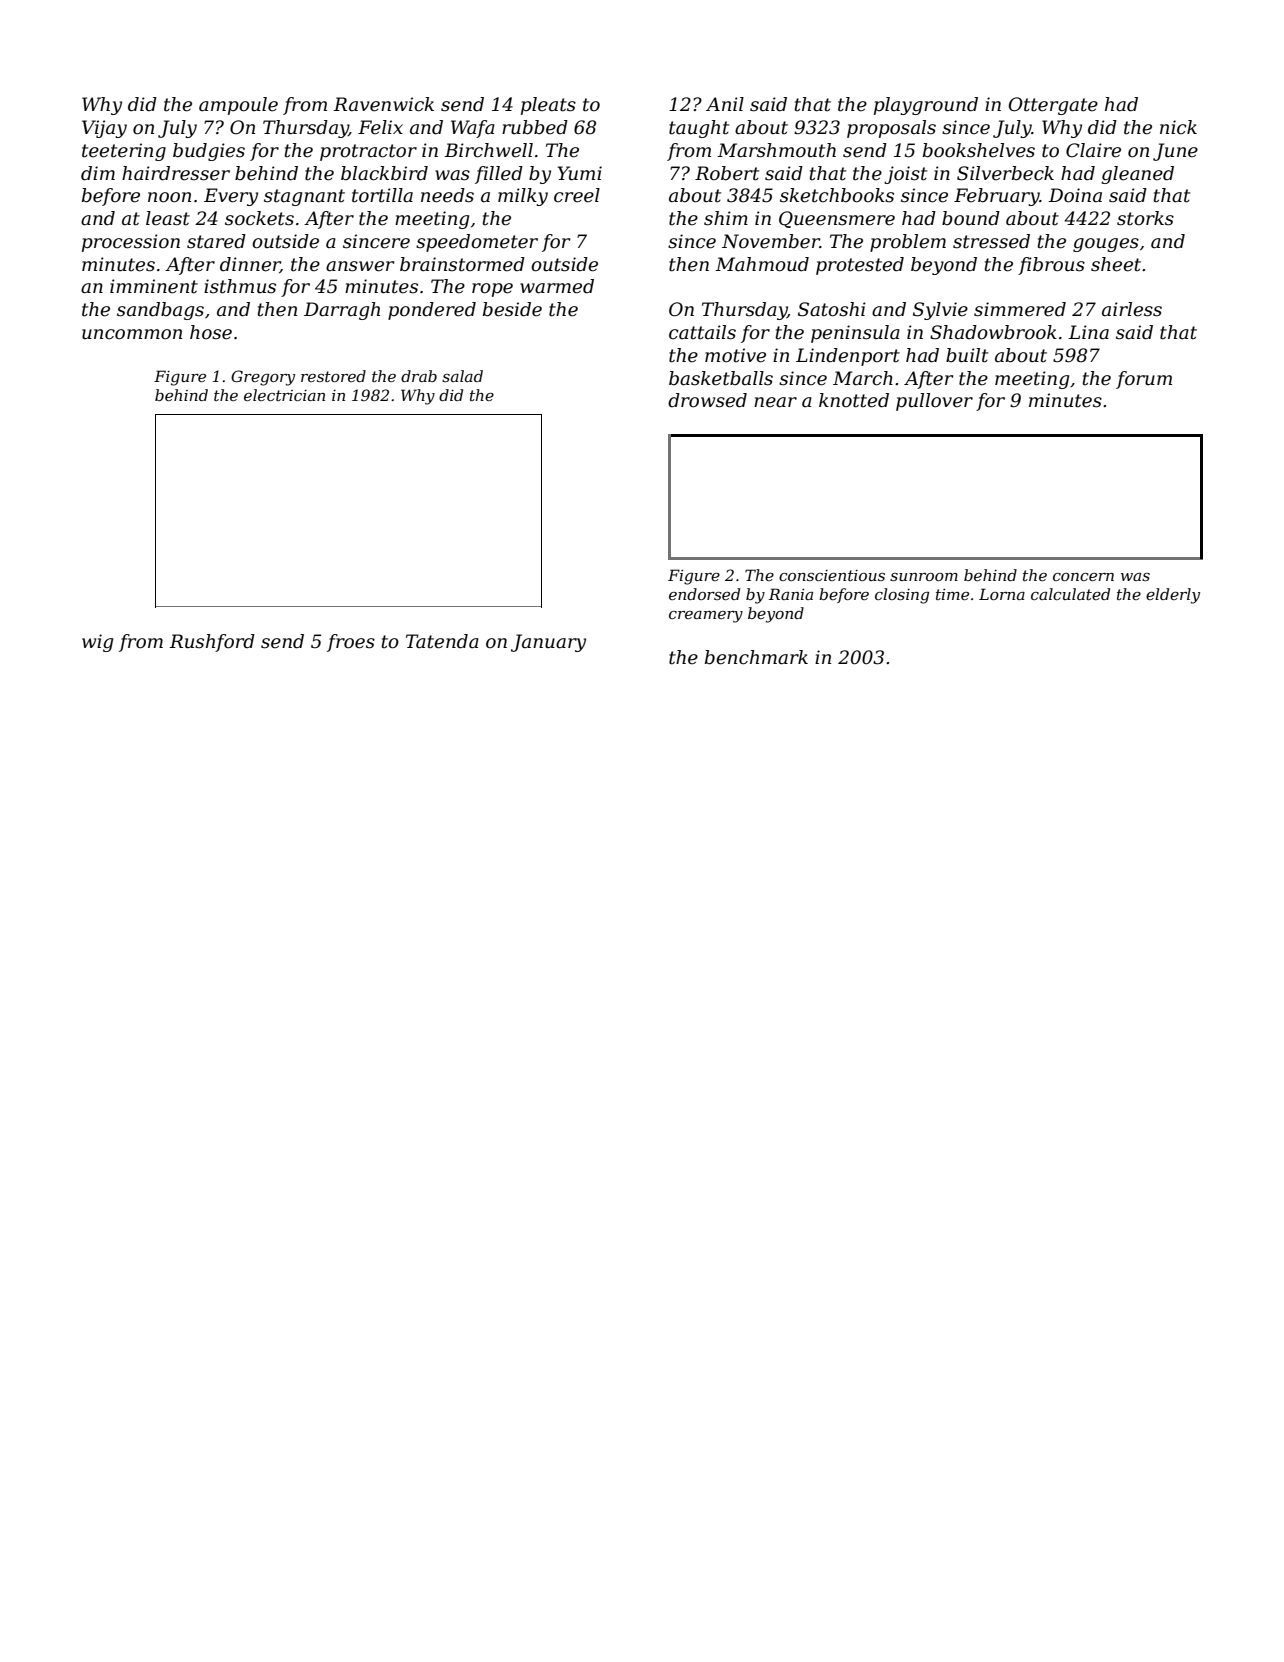  I want to click on elderly, so click(1173, 596).
